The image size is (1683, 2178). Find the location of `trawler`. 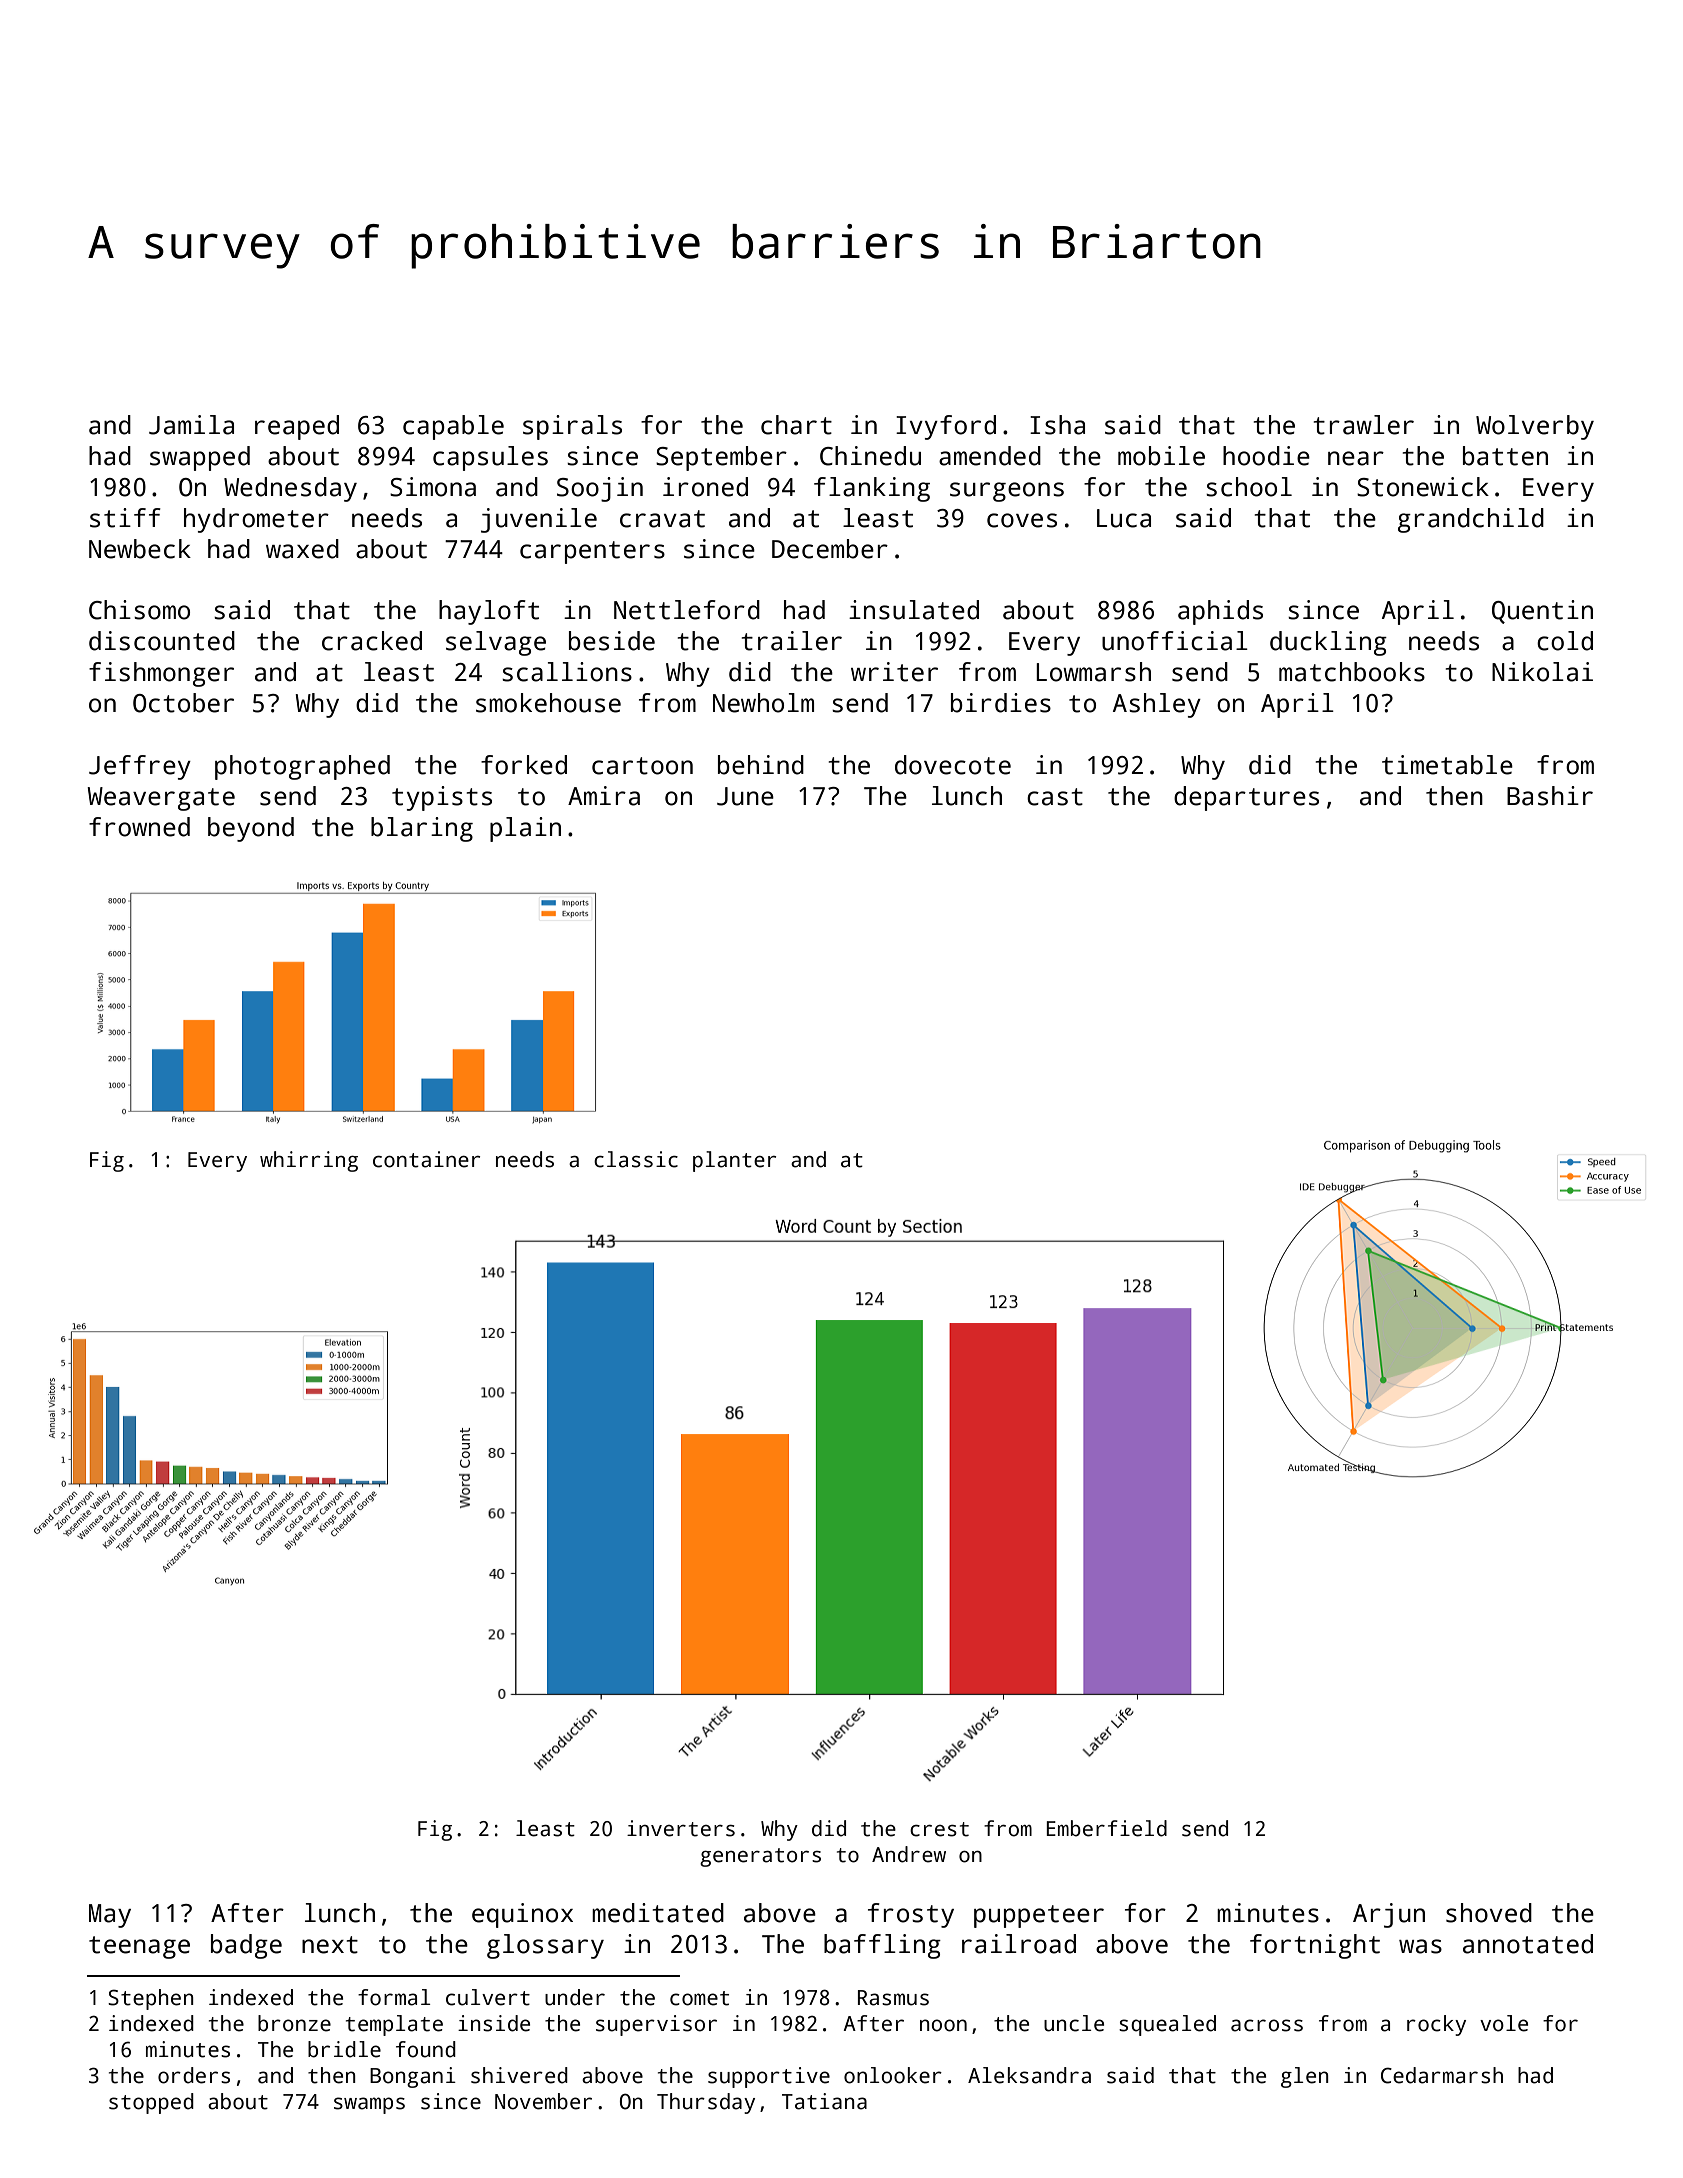

trawler is located at coordinates (1363, 425).
